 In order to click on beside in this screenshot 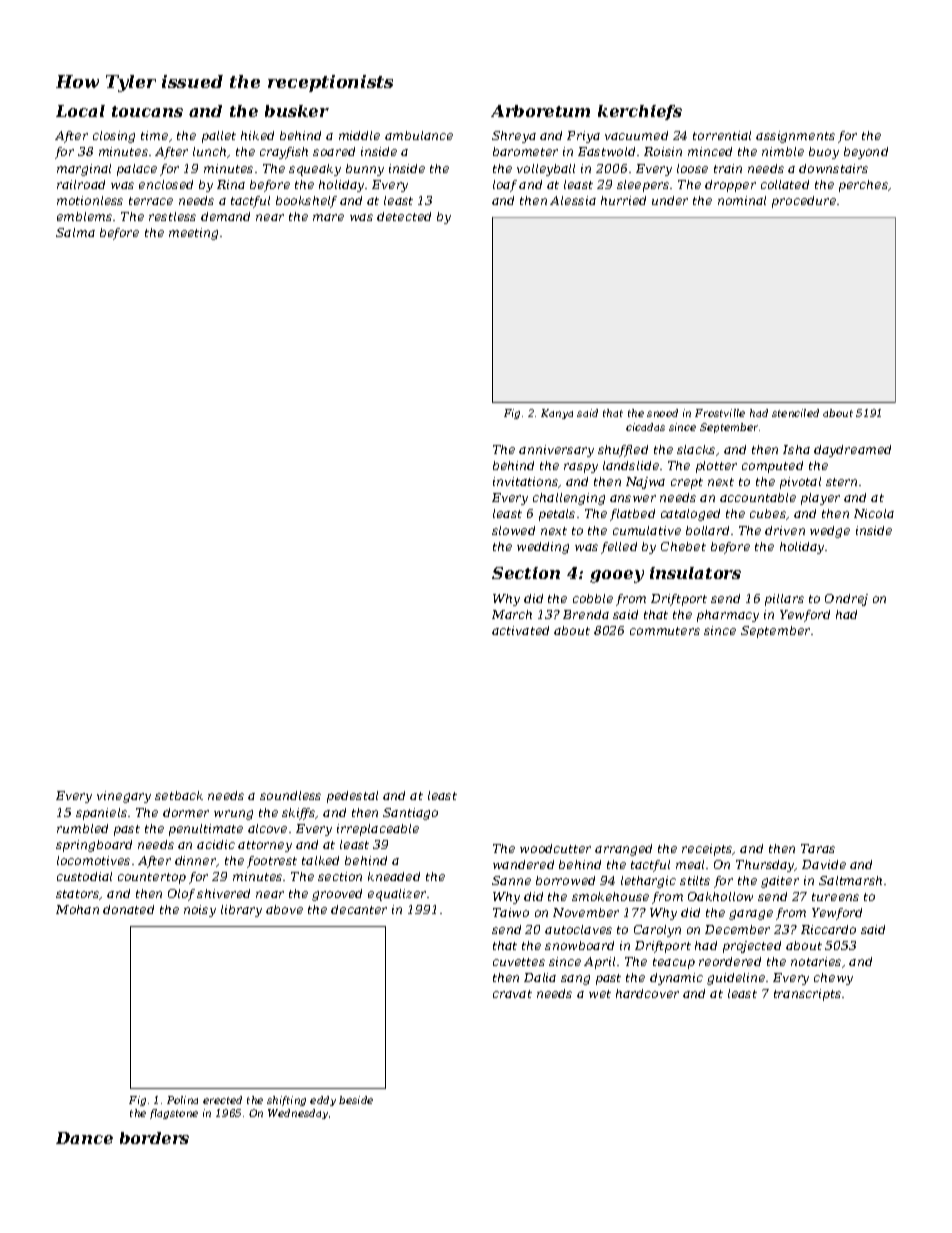, I will do `click(356, 1100)`.
